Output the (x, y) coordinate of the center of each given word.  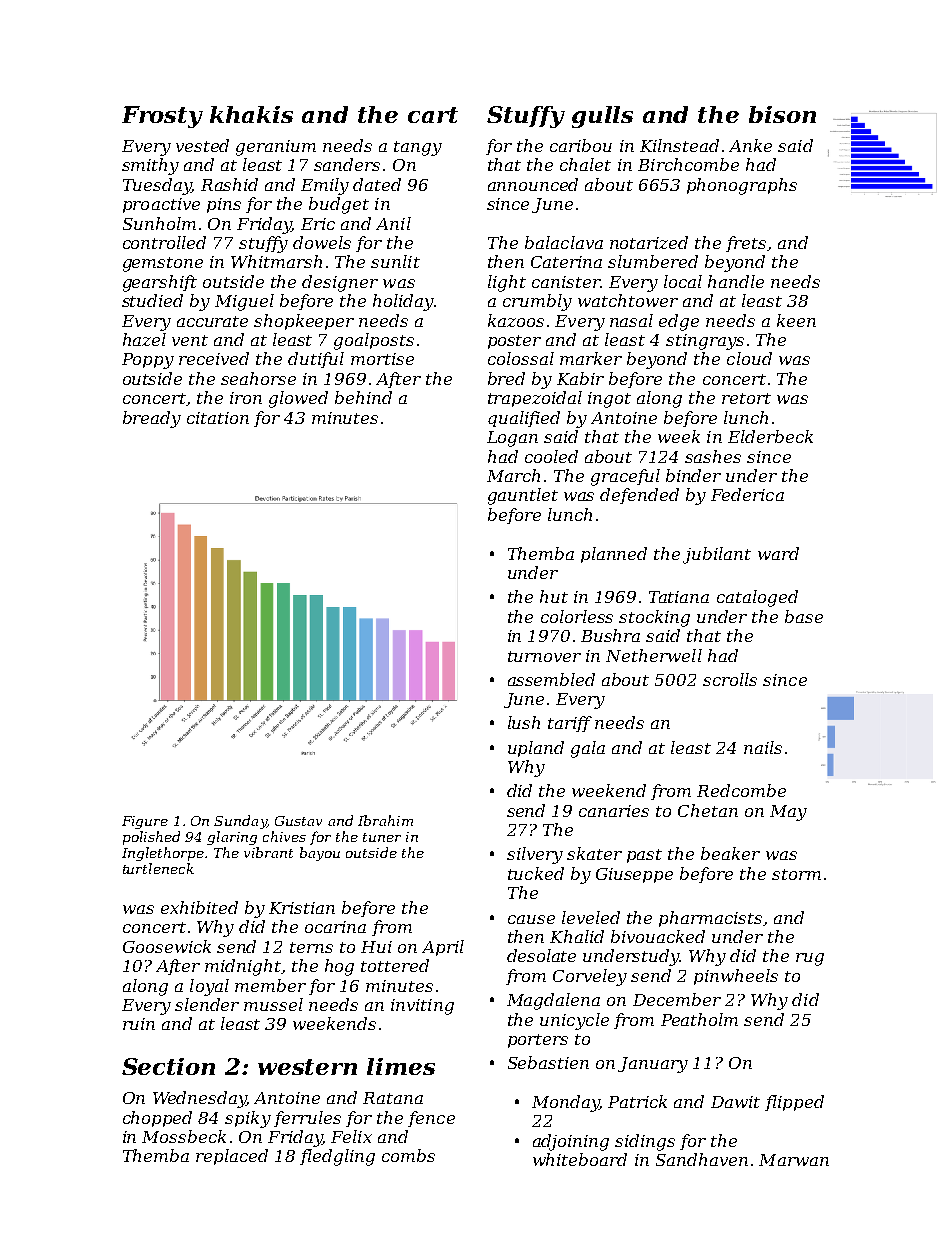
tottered (395, 965)
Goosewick (167, 946)
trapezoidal (535, 399)
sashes (713, 456)
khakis (251, 114)
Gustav (298, 821)
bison (782, 114)
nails (763, 747)
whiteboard (580, 1159)
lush (524, 722)
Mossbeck (184, 1136)
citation (218, 418)
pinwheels (736, 977)
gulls (602, 117)
